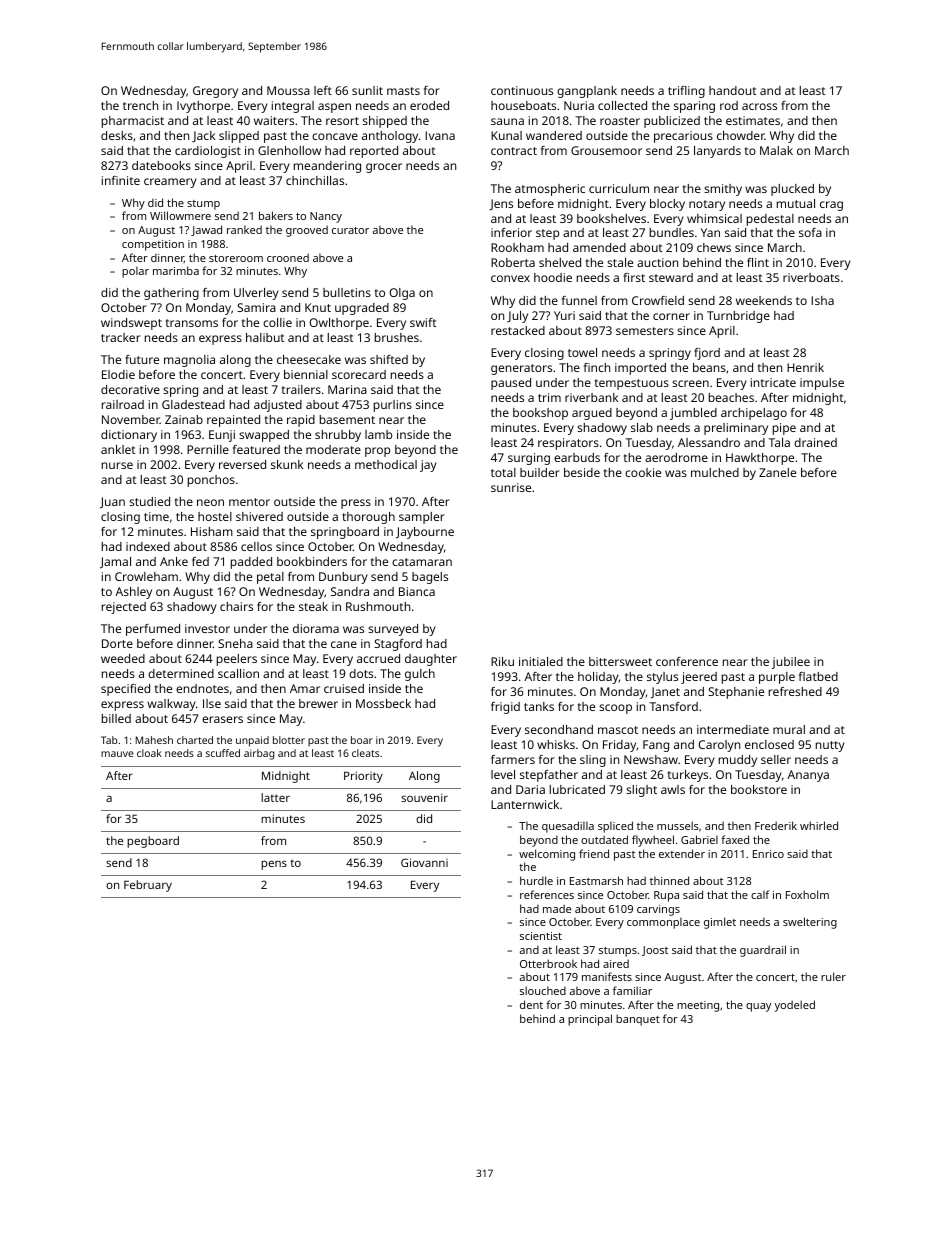 The height and width of the screenshot is (1233, 952). What do you see at coordinates (522, 90) in the screenshot?
I see `continuous` at bounding box center [522, 90].
